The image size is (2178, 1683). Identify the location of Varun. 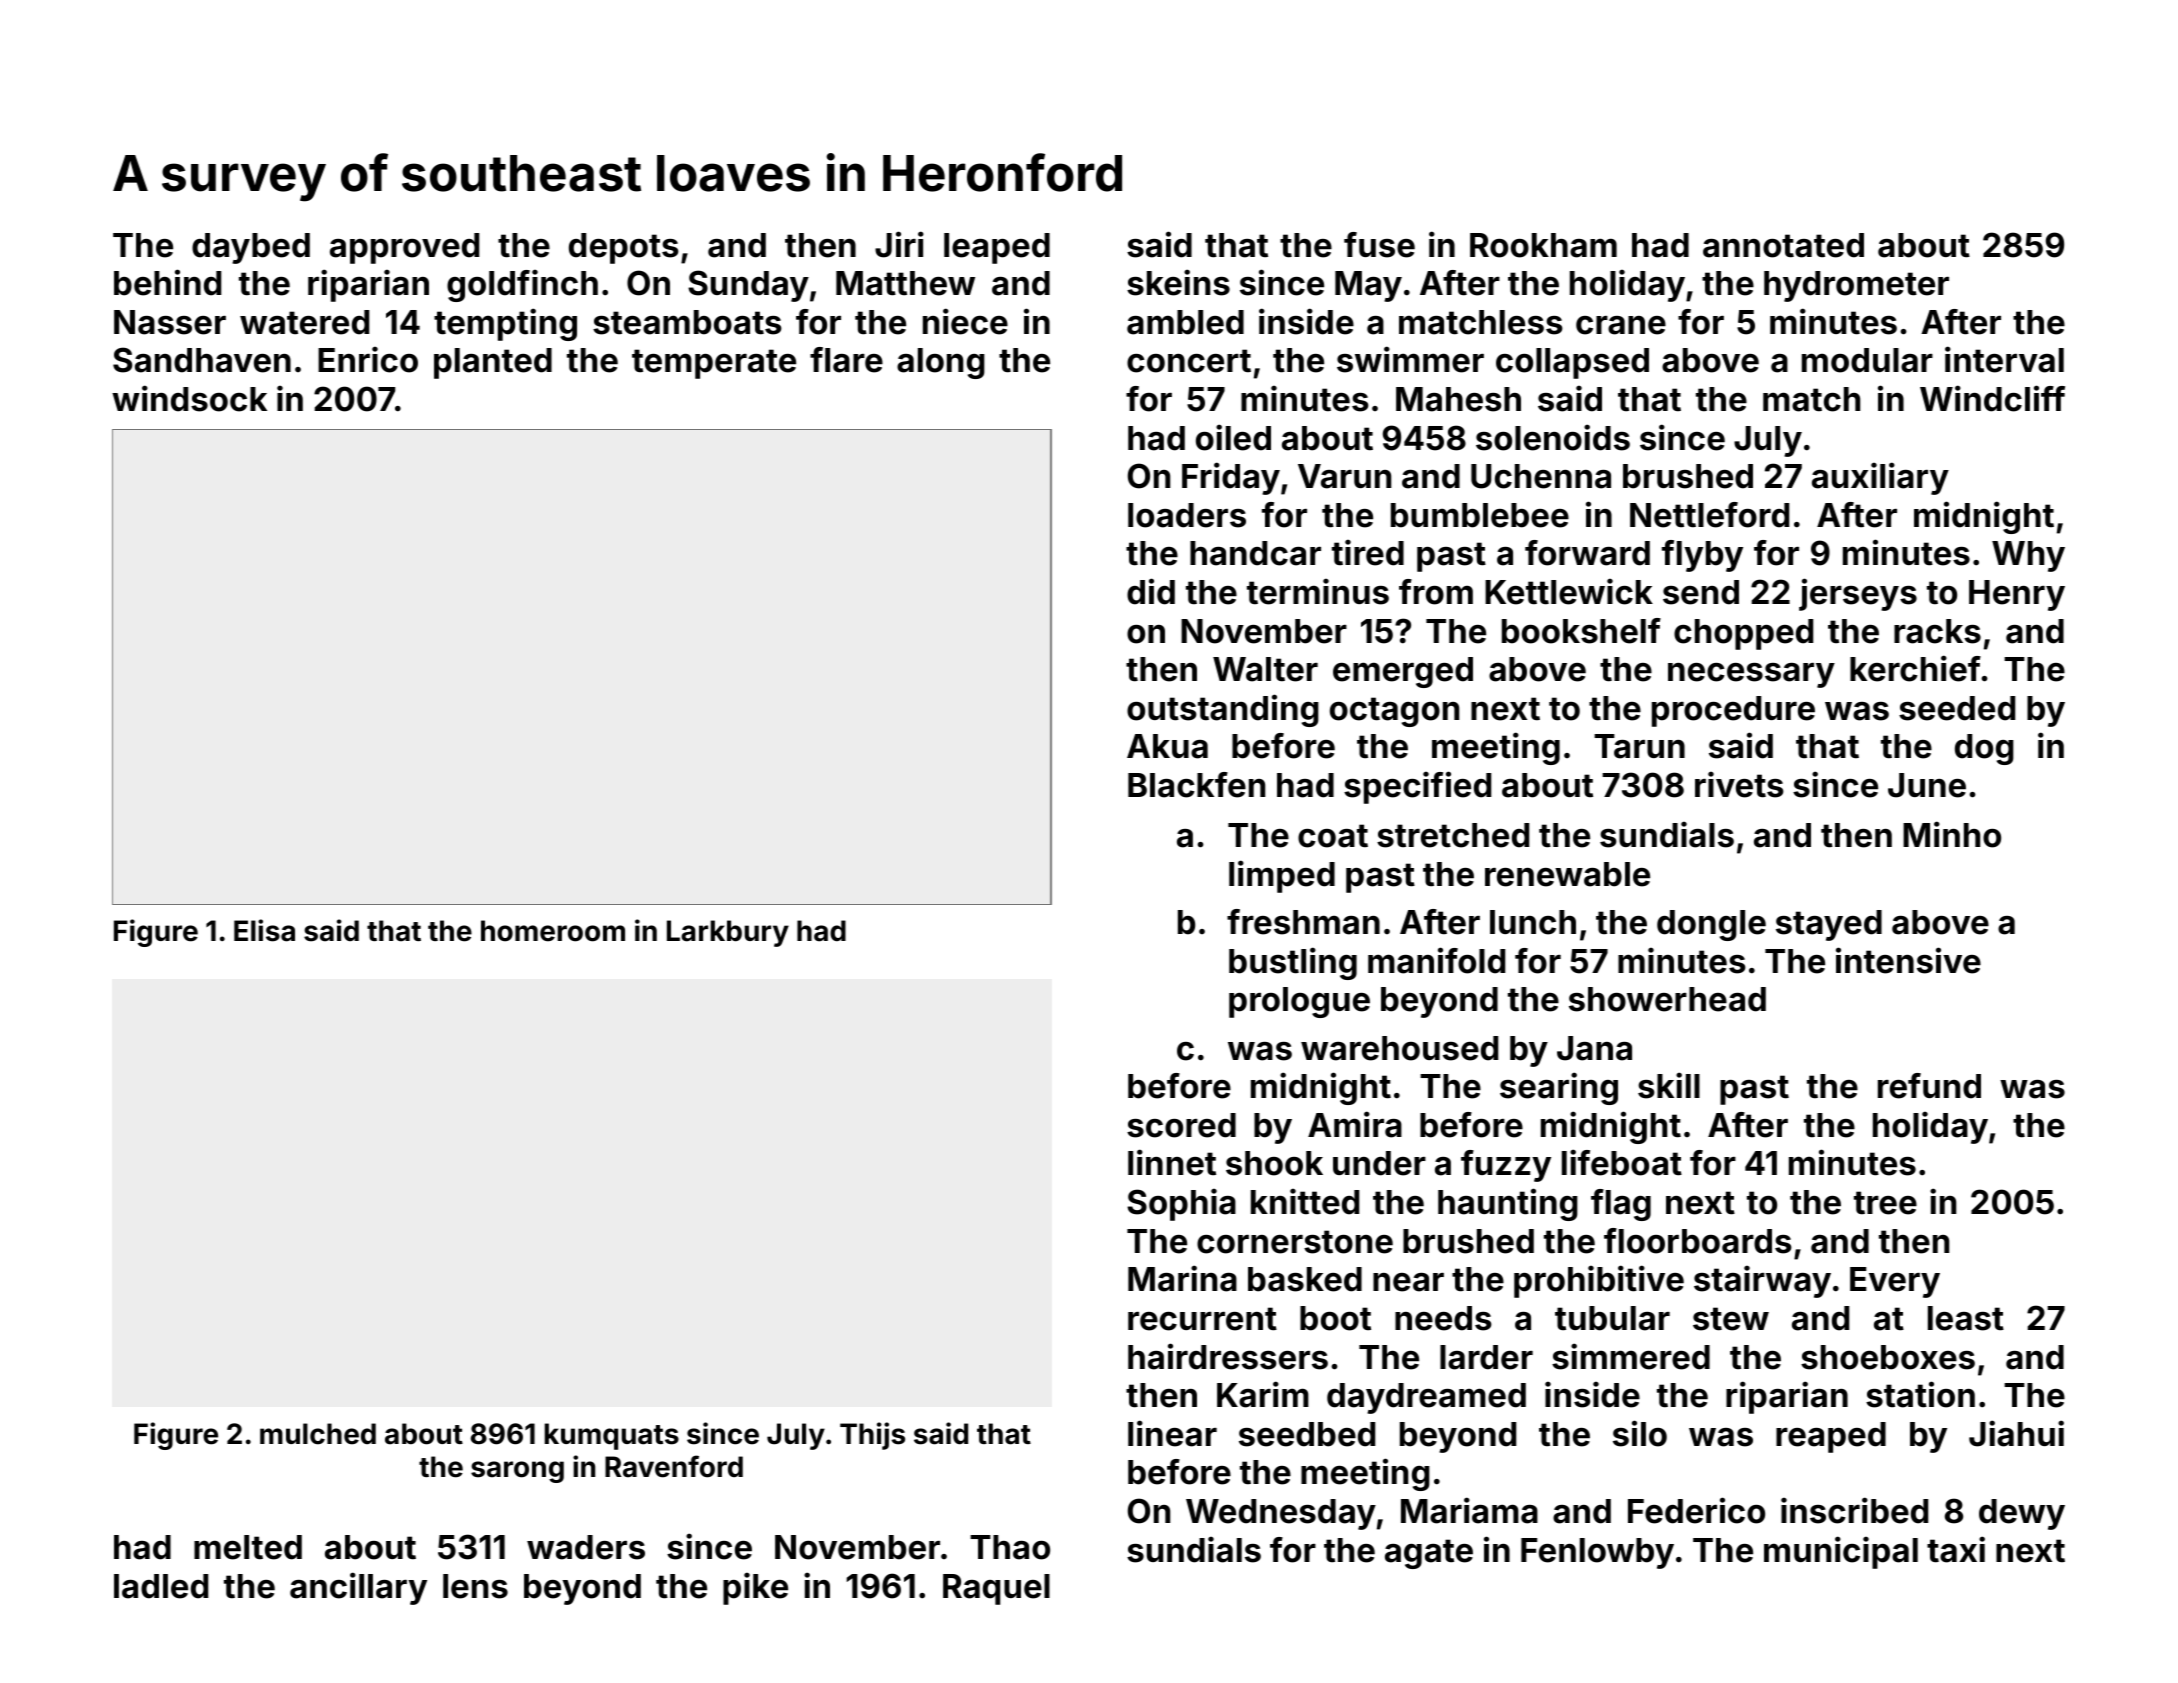
(1344, 476).
